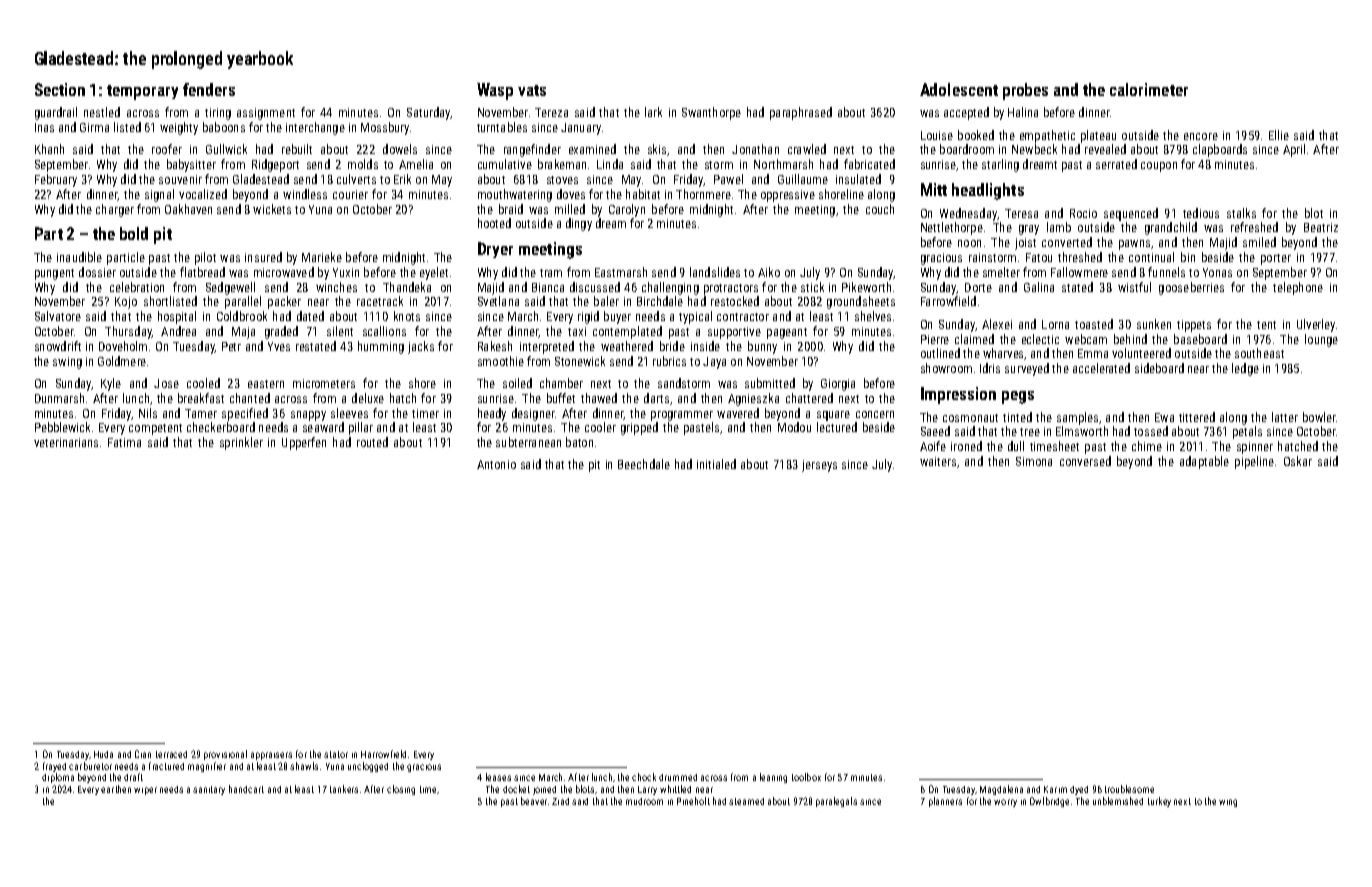 Image resolution: width=1372 pixels, height=887 pixels. Describe the element at coordinates (383, 754) in the screenshot. I see `Harrowfield` at that location.
